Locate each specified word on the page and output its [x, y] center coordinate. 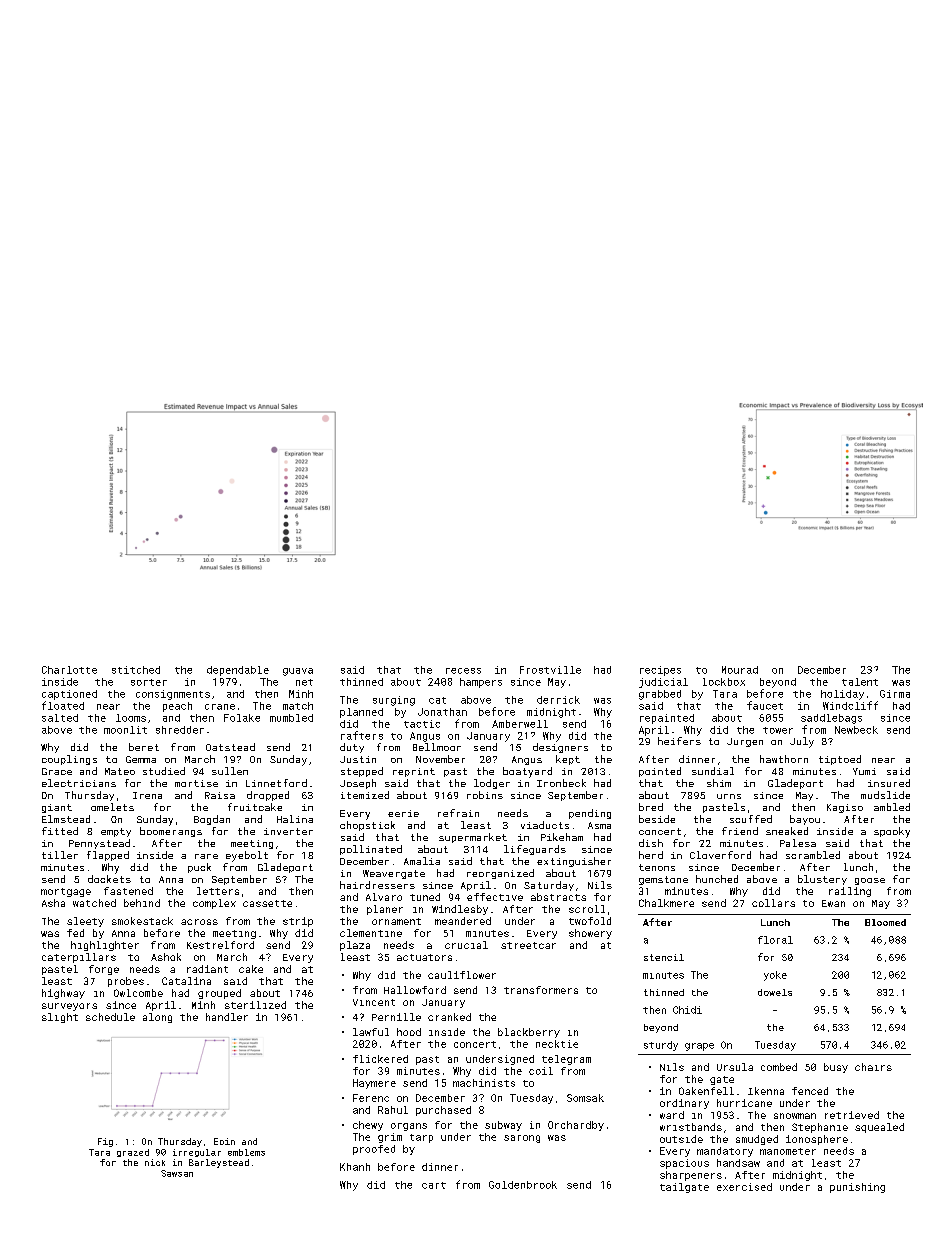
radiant [207, 969]
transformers [541, 990]
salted [60, 718]
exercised [744, 1187]
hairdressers [377, 885]
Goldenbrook [523, 1185]
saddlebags [831, 719]
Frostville [550, 670]
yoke [775, 976]
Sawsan [177, 1173]
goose [870, 881]
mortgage [66, 892]
